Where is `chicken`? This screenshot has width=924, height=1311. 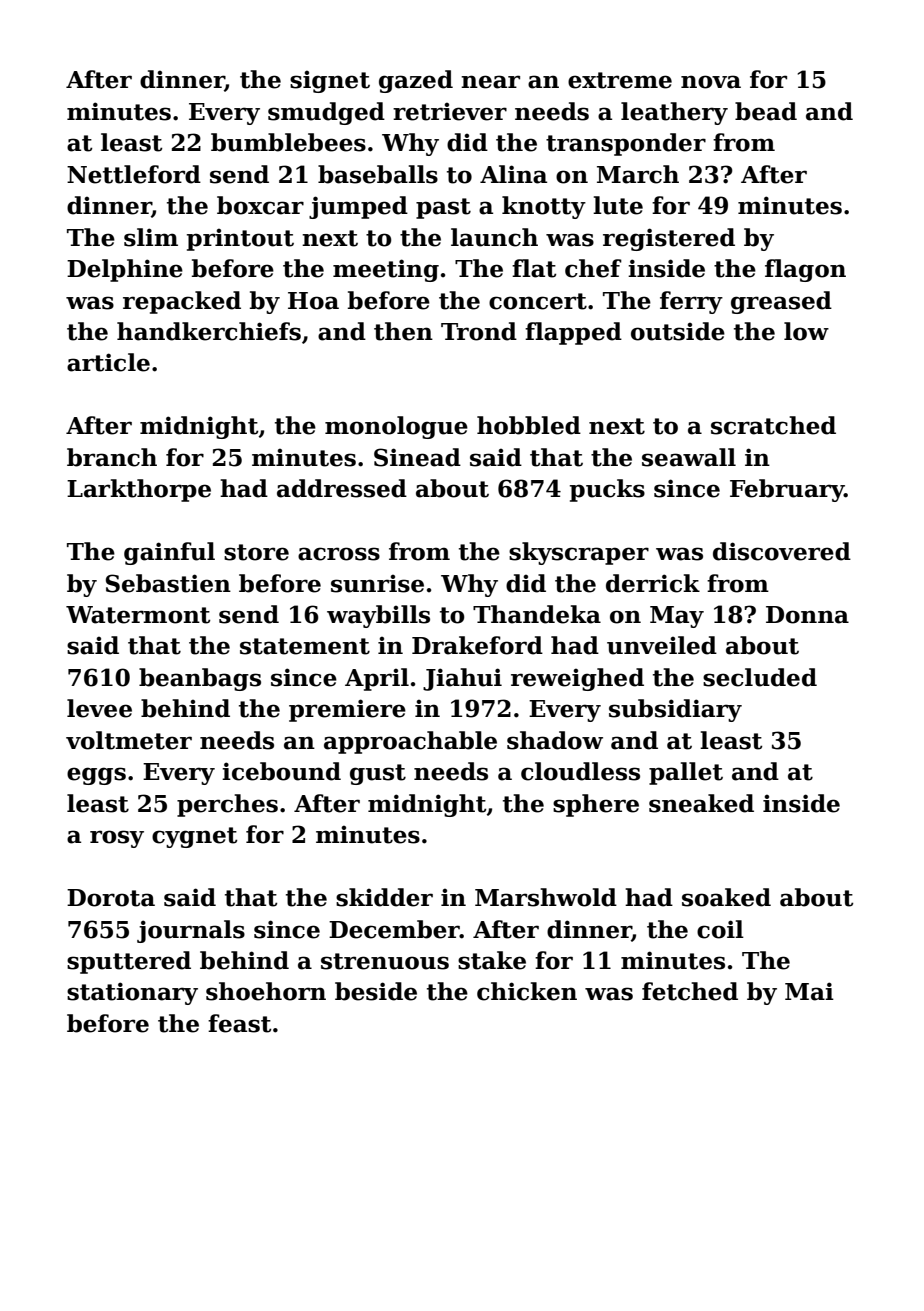
chicken is located at coordinates (527, 991).
